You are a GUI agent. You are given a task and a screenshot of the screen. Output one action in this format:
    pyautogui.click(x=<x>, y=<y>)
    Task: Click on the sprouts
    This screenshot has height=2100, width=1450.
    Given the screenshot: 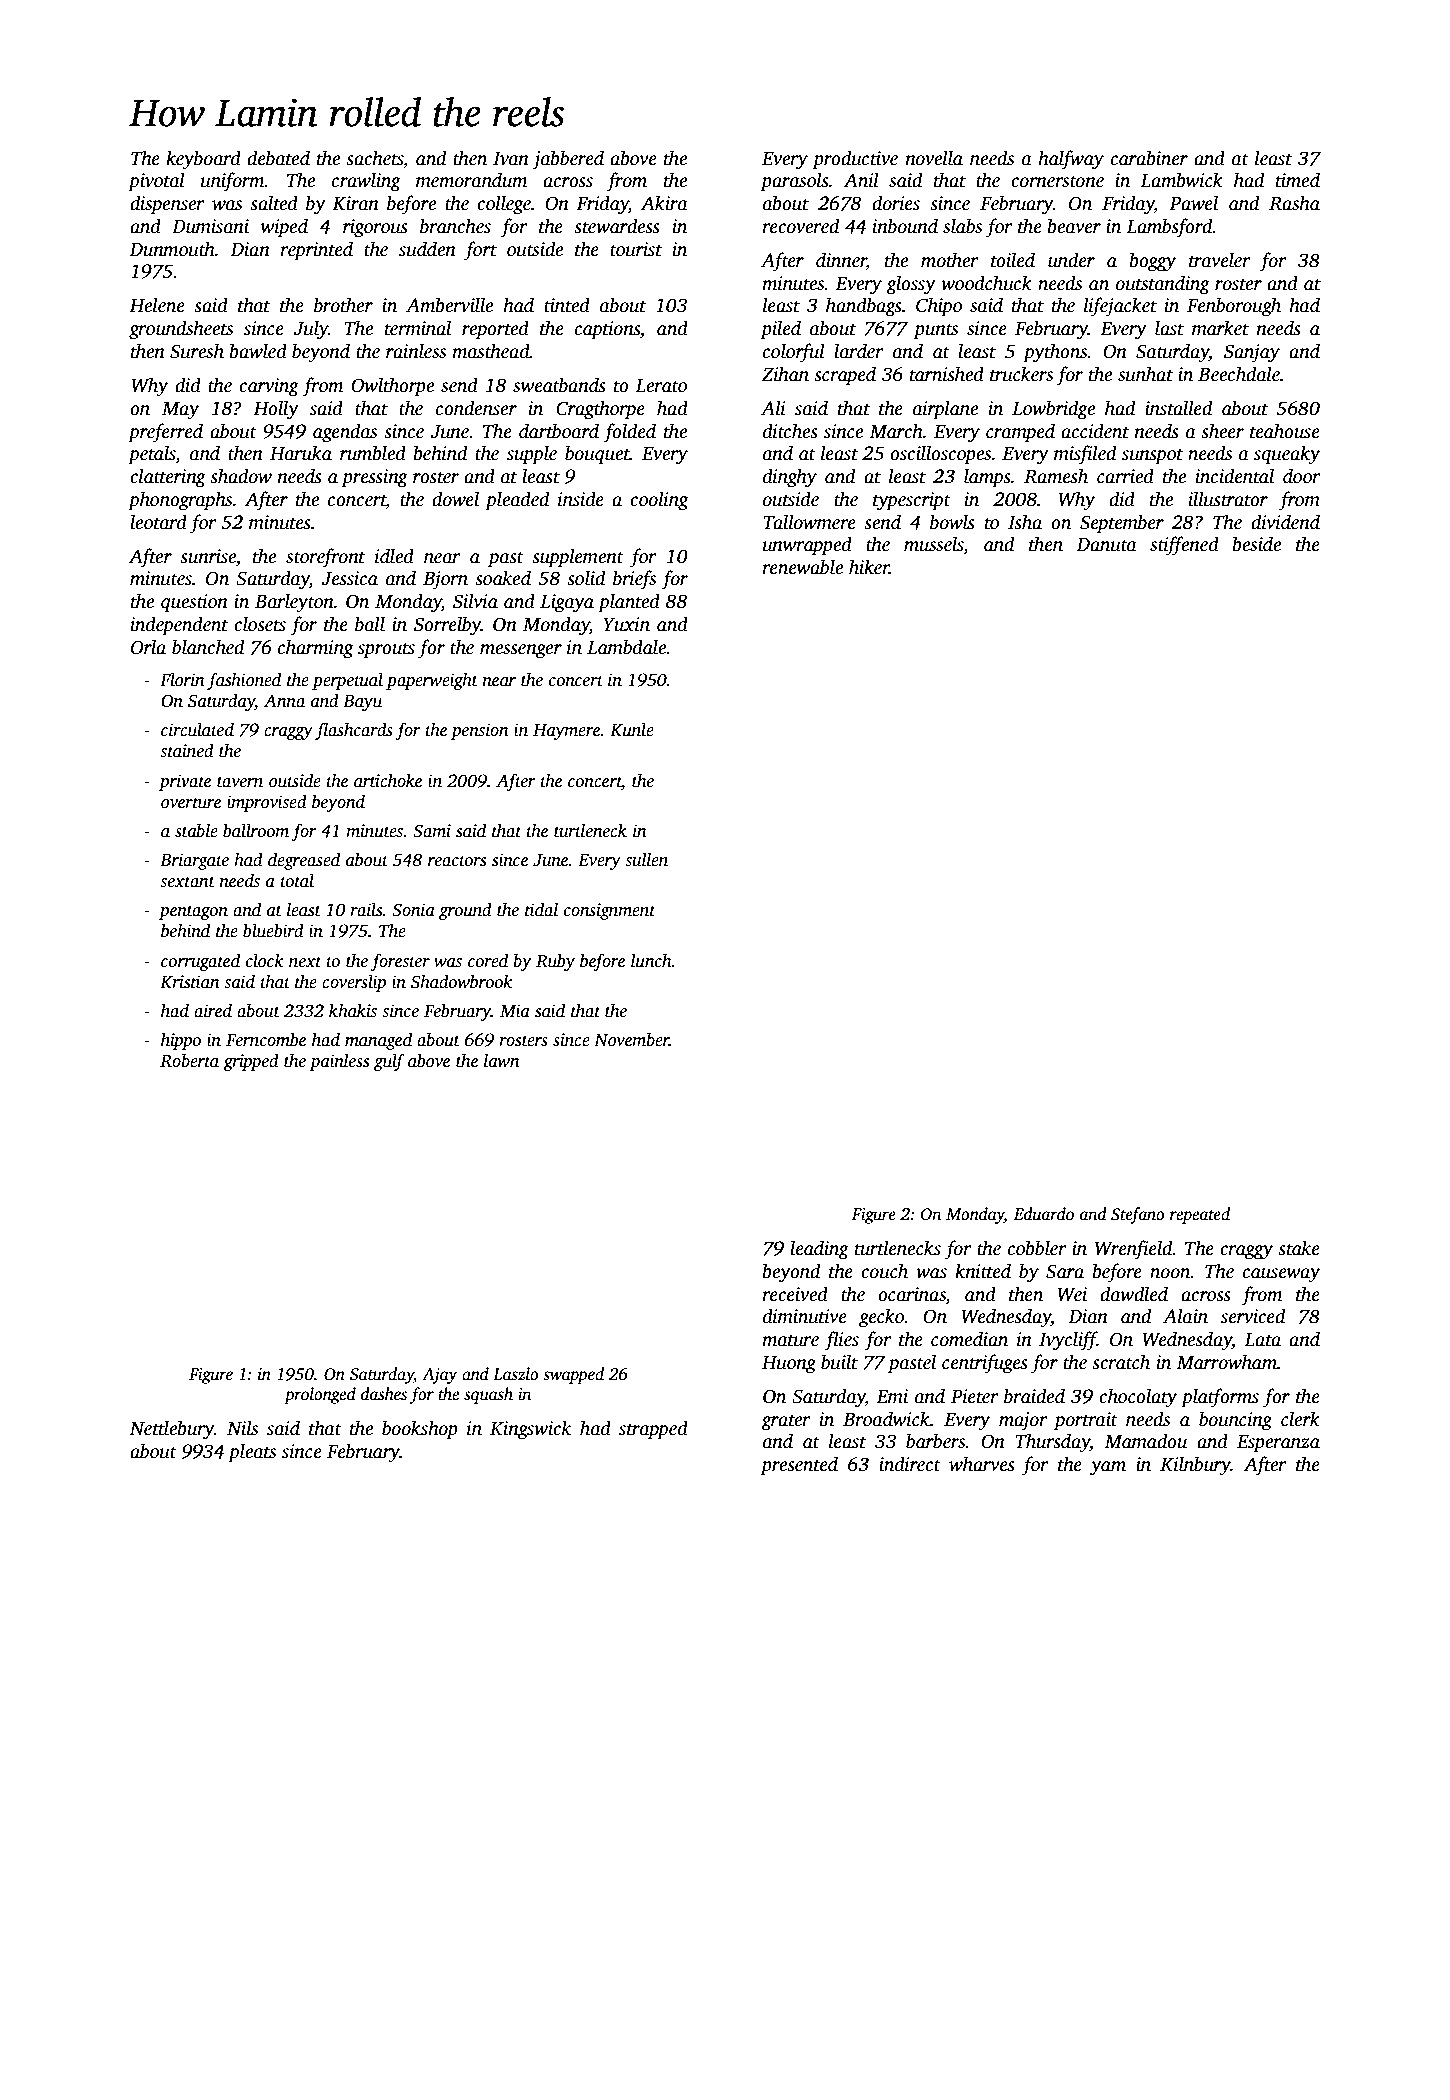 What is the action you would take?
    pyautogui.click(x=386, y=650)
